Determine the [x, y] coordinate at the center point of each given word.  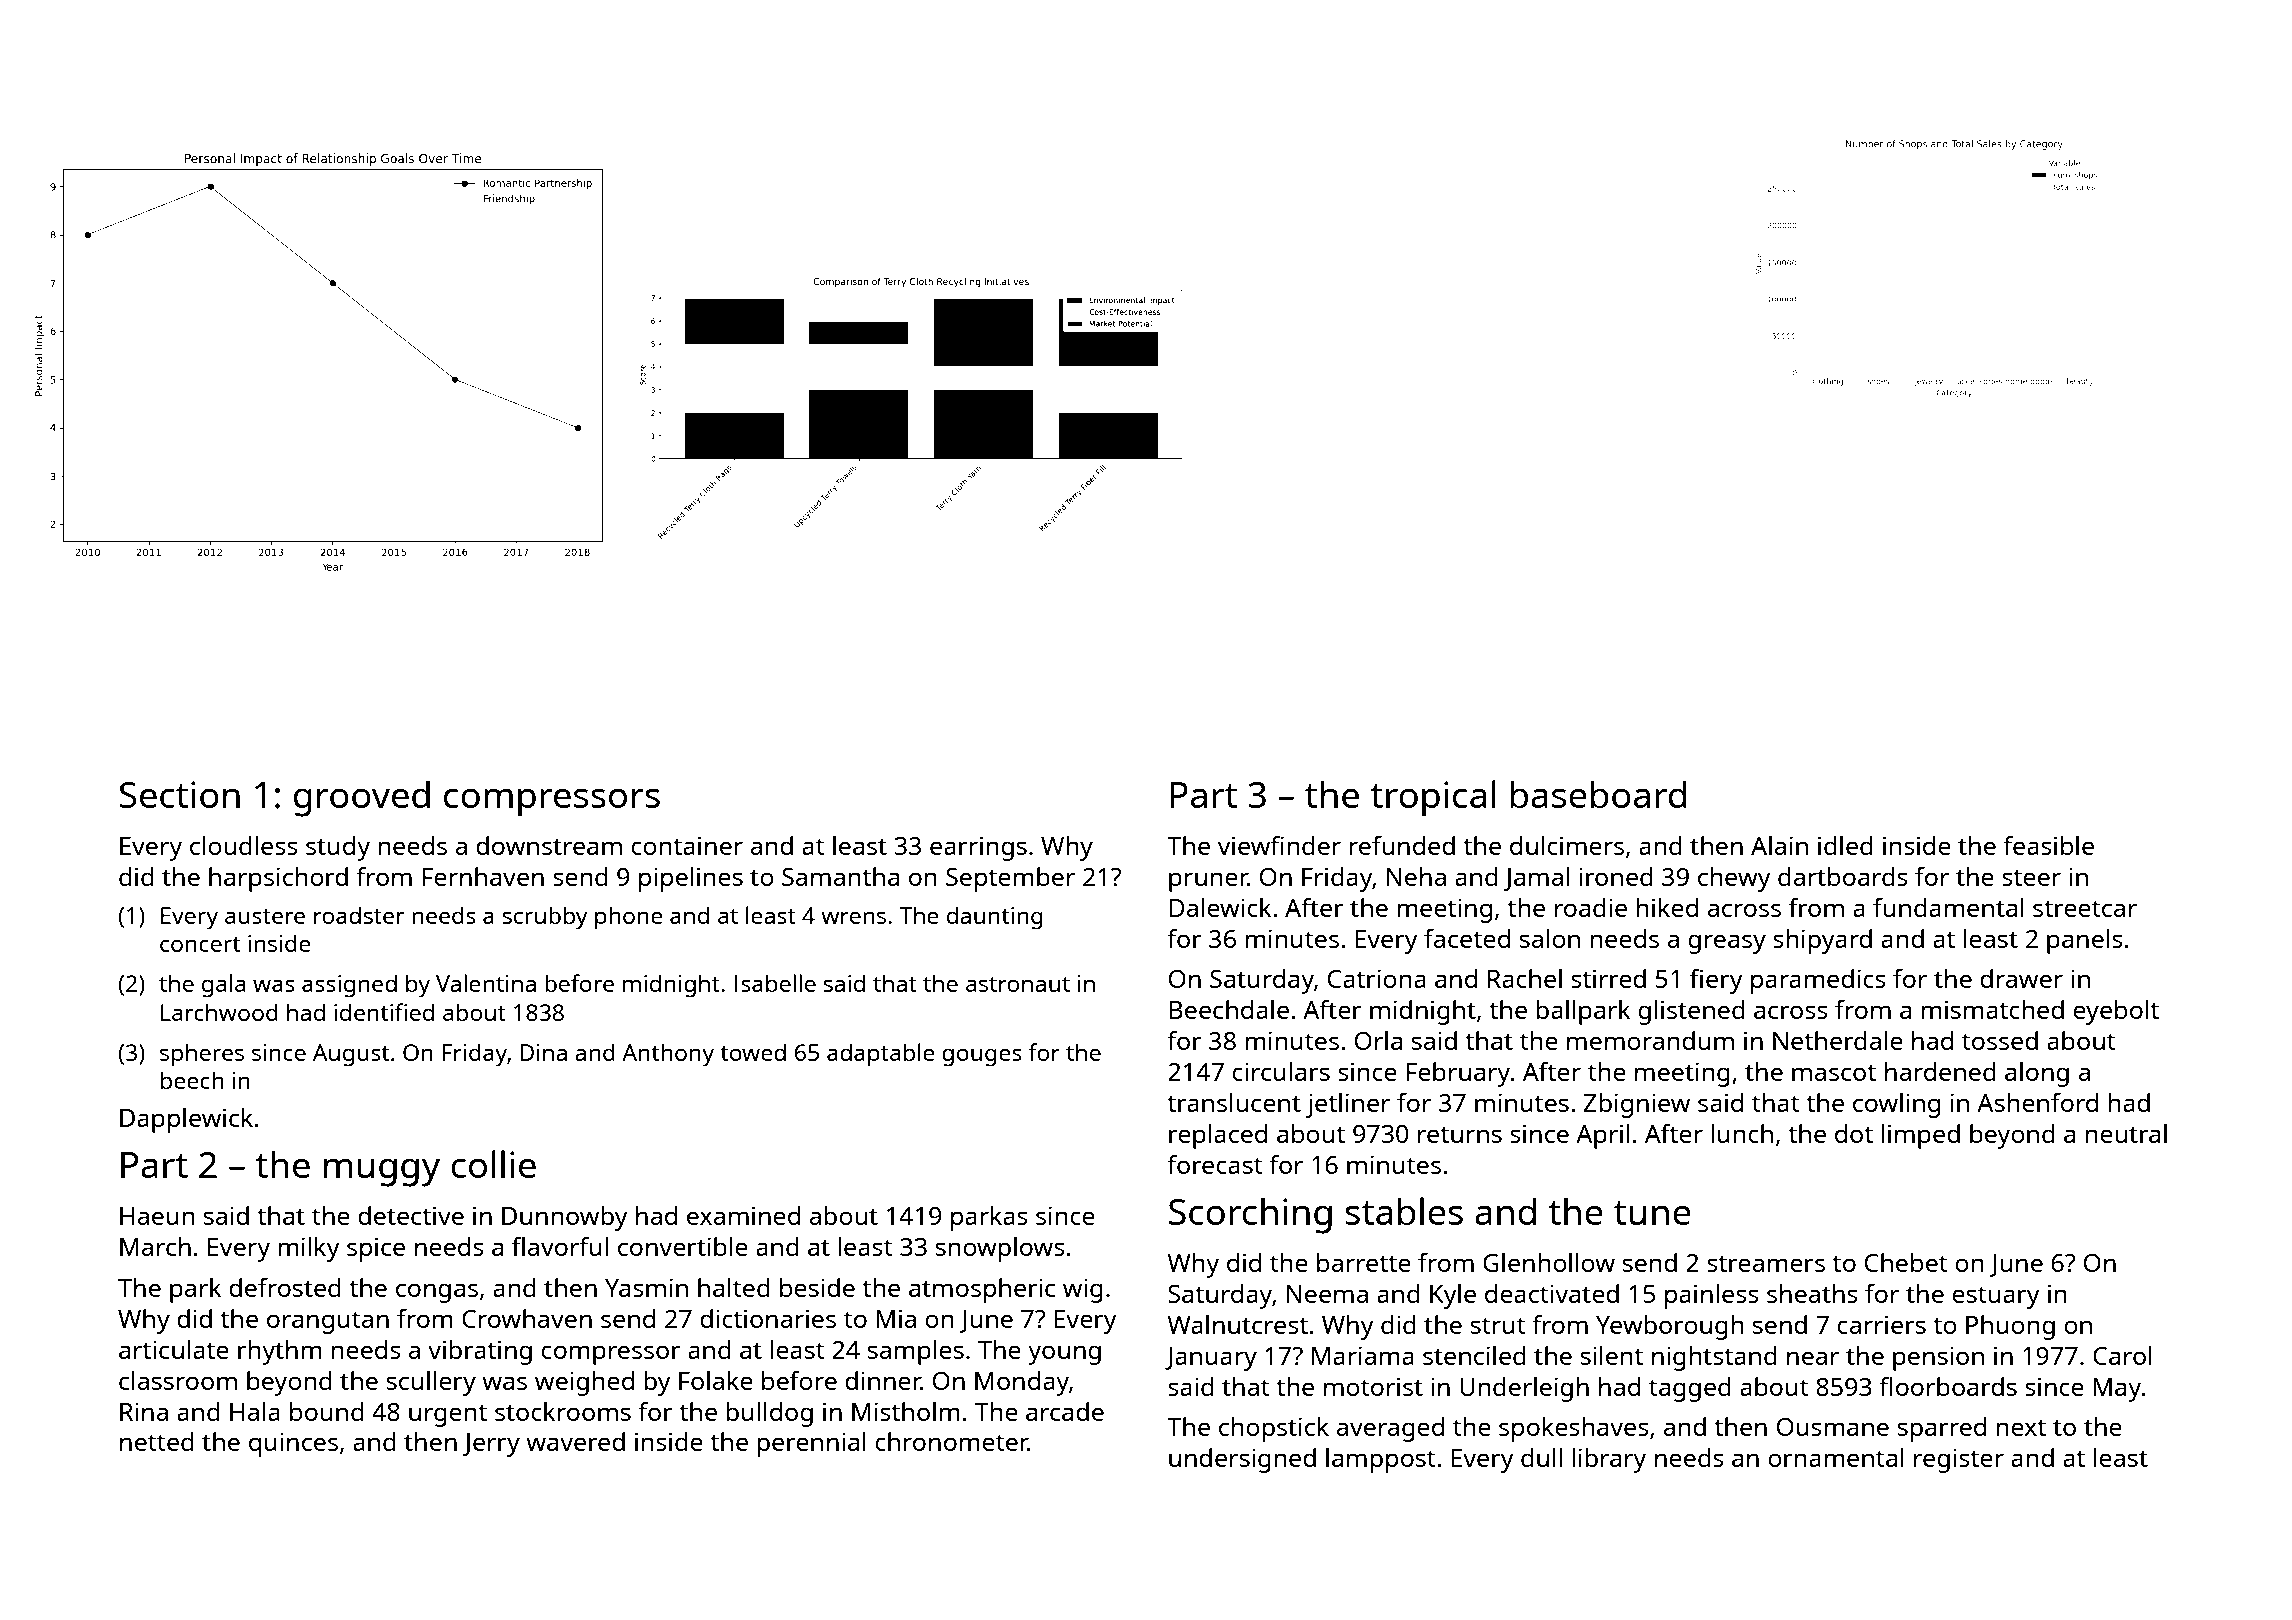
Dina [543, 1052]
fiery [1716, 981]
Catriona [1377, 978]
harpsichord [278, 879]
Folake [716, 1380]
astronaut [1018, 984]
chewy [1734, 879]
